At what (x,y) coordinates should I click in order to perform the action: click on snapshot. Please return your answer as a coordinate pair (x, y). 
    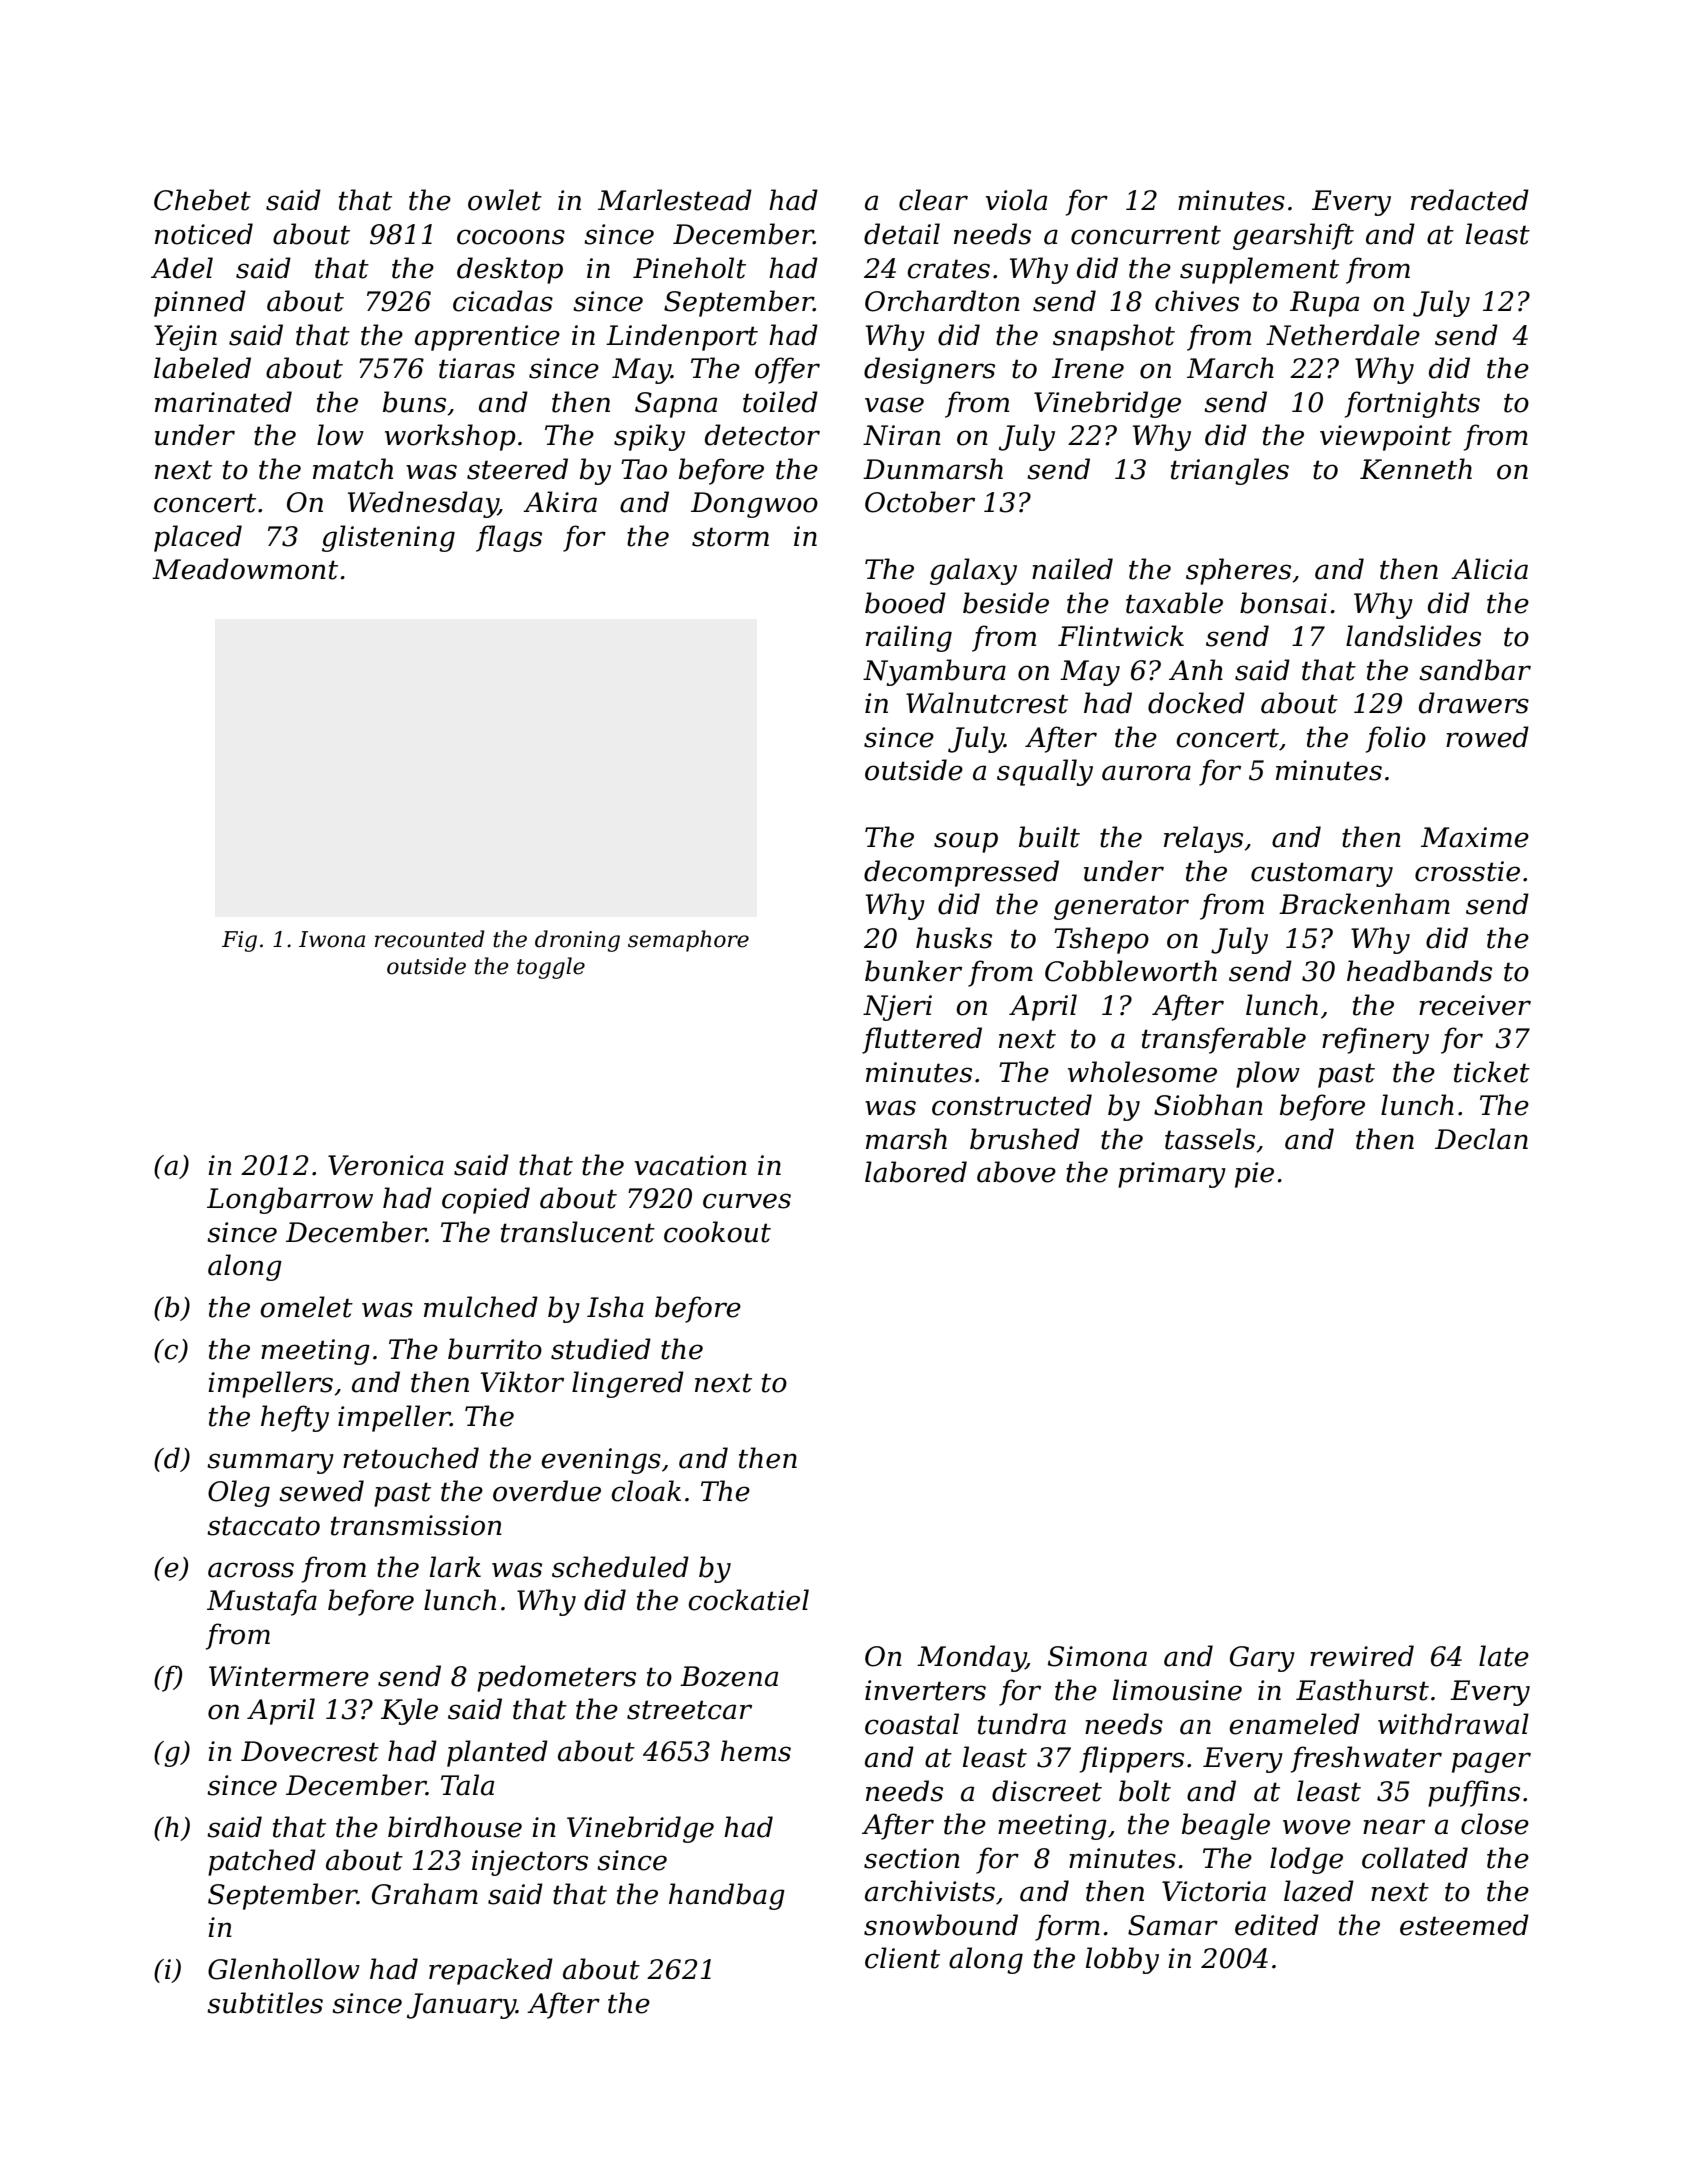
    Looking at the image, I should click on (1114, 337).
